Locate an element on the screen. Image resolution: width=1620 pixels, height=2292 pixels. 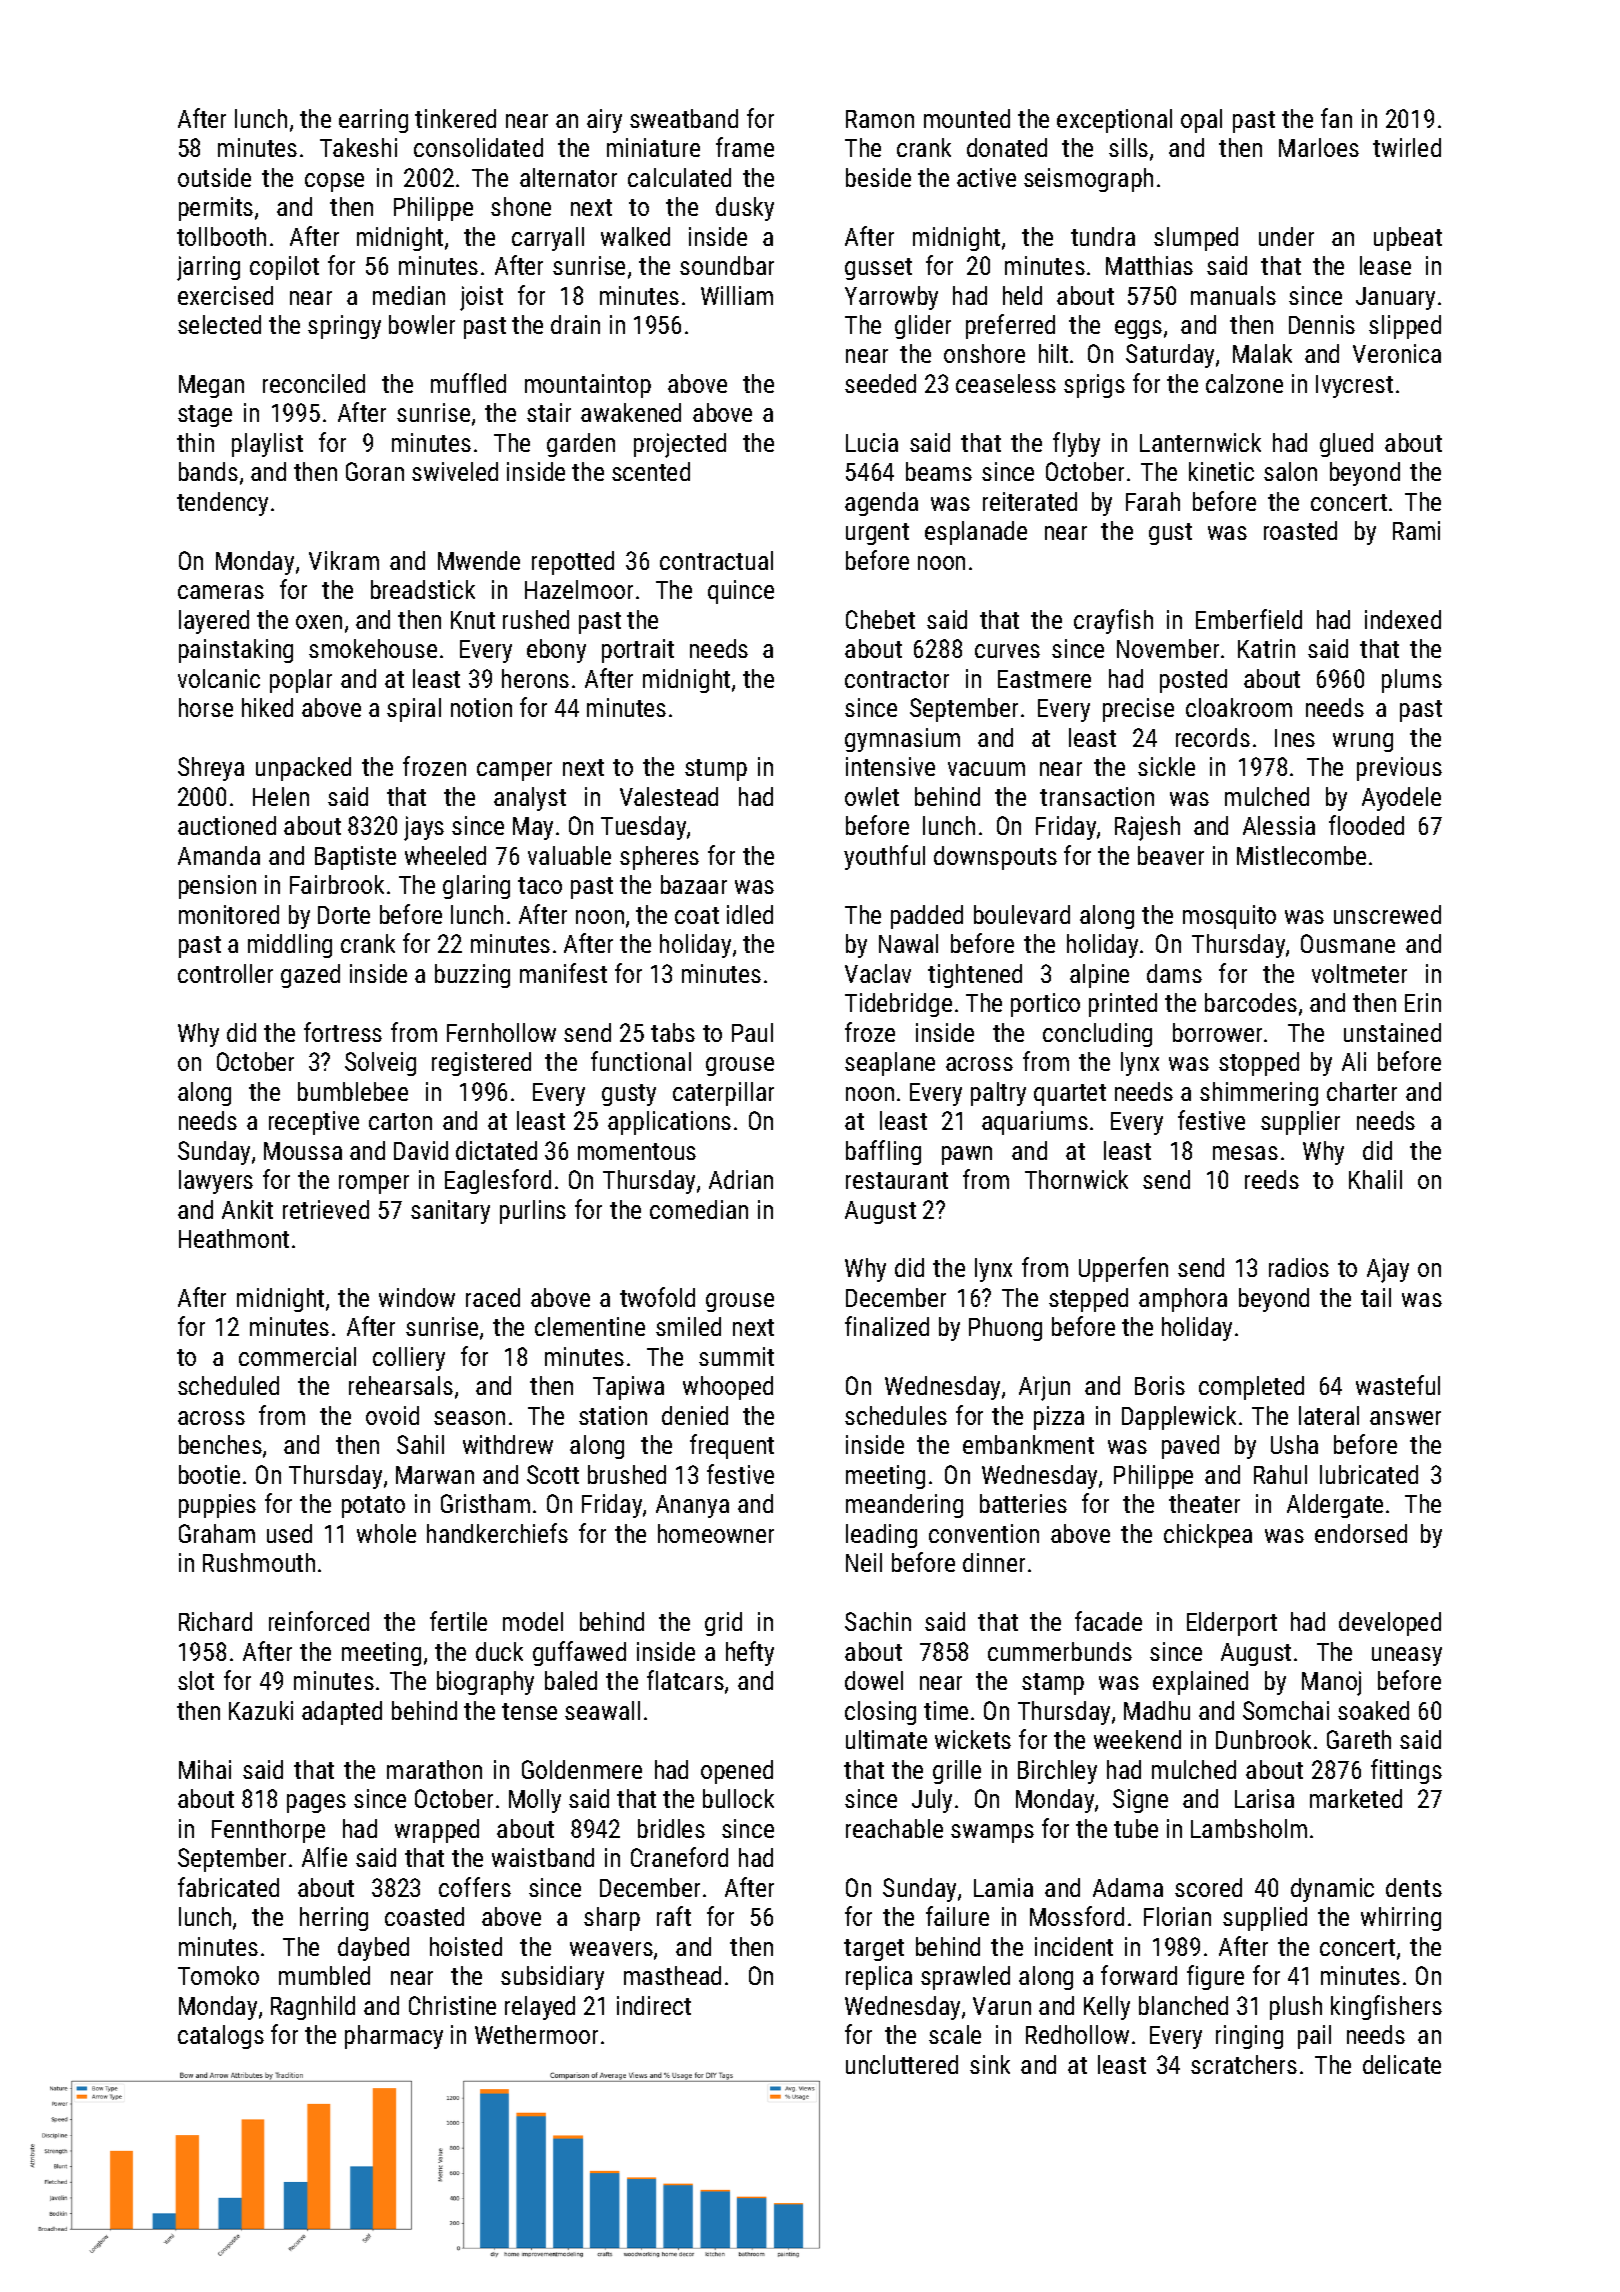
precise is located at coordinates (1138, 710).
